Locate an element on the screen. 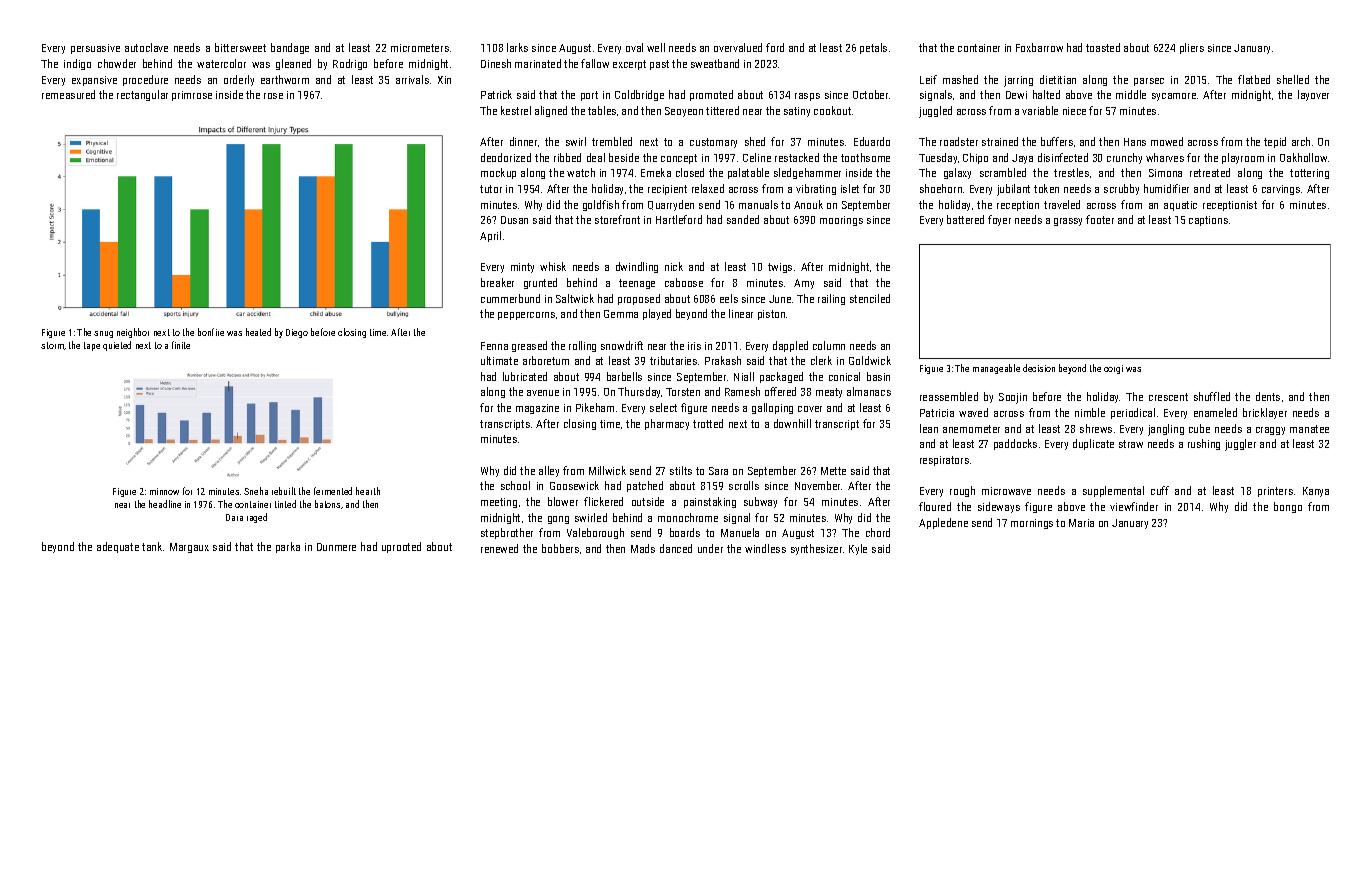  goldfish is located at coordinates (601, 205).
